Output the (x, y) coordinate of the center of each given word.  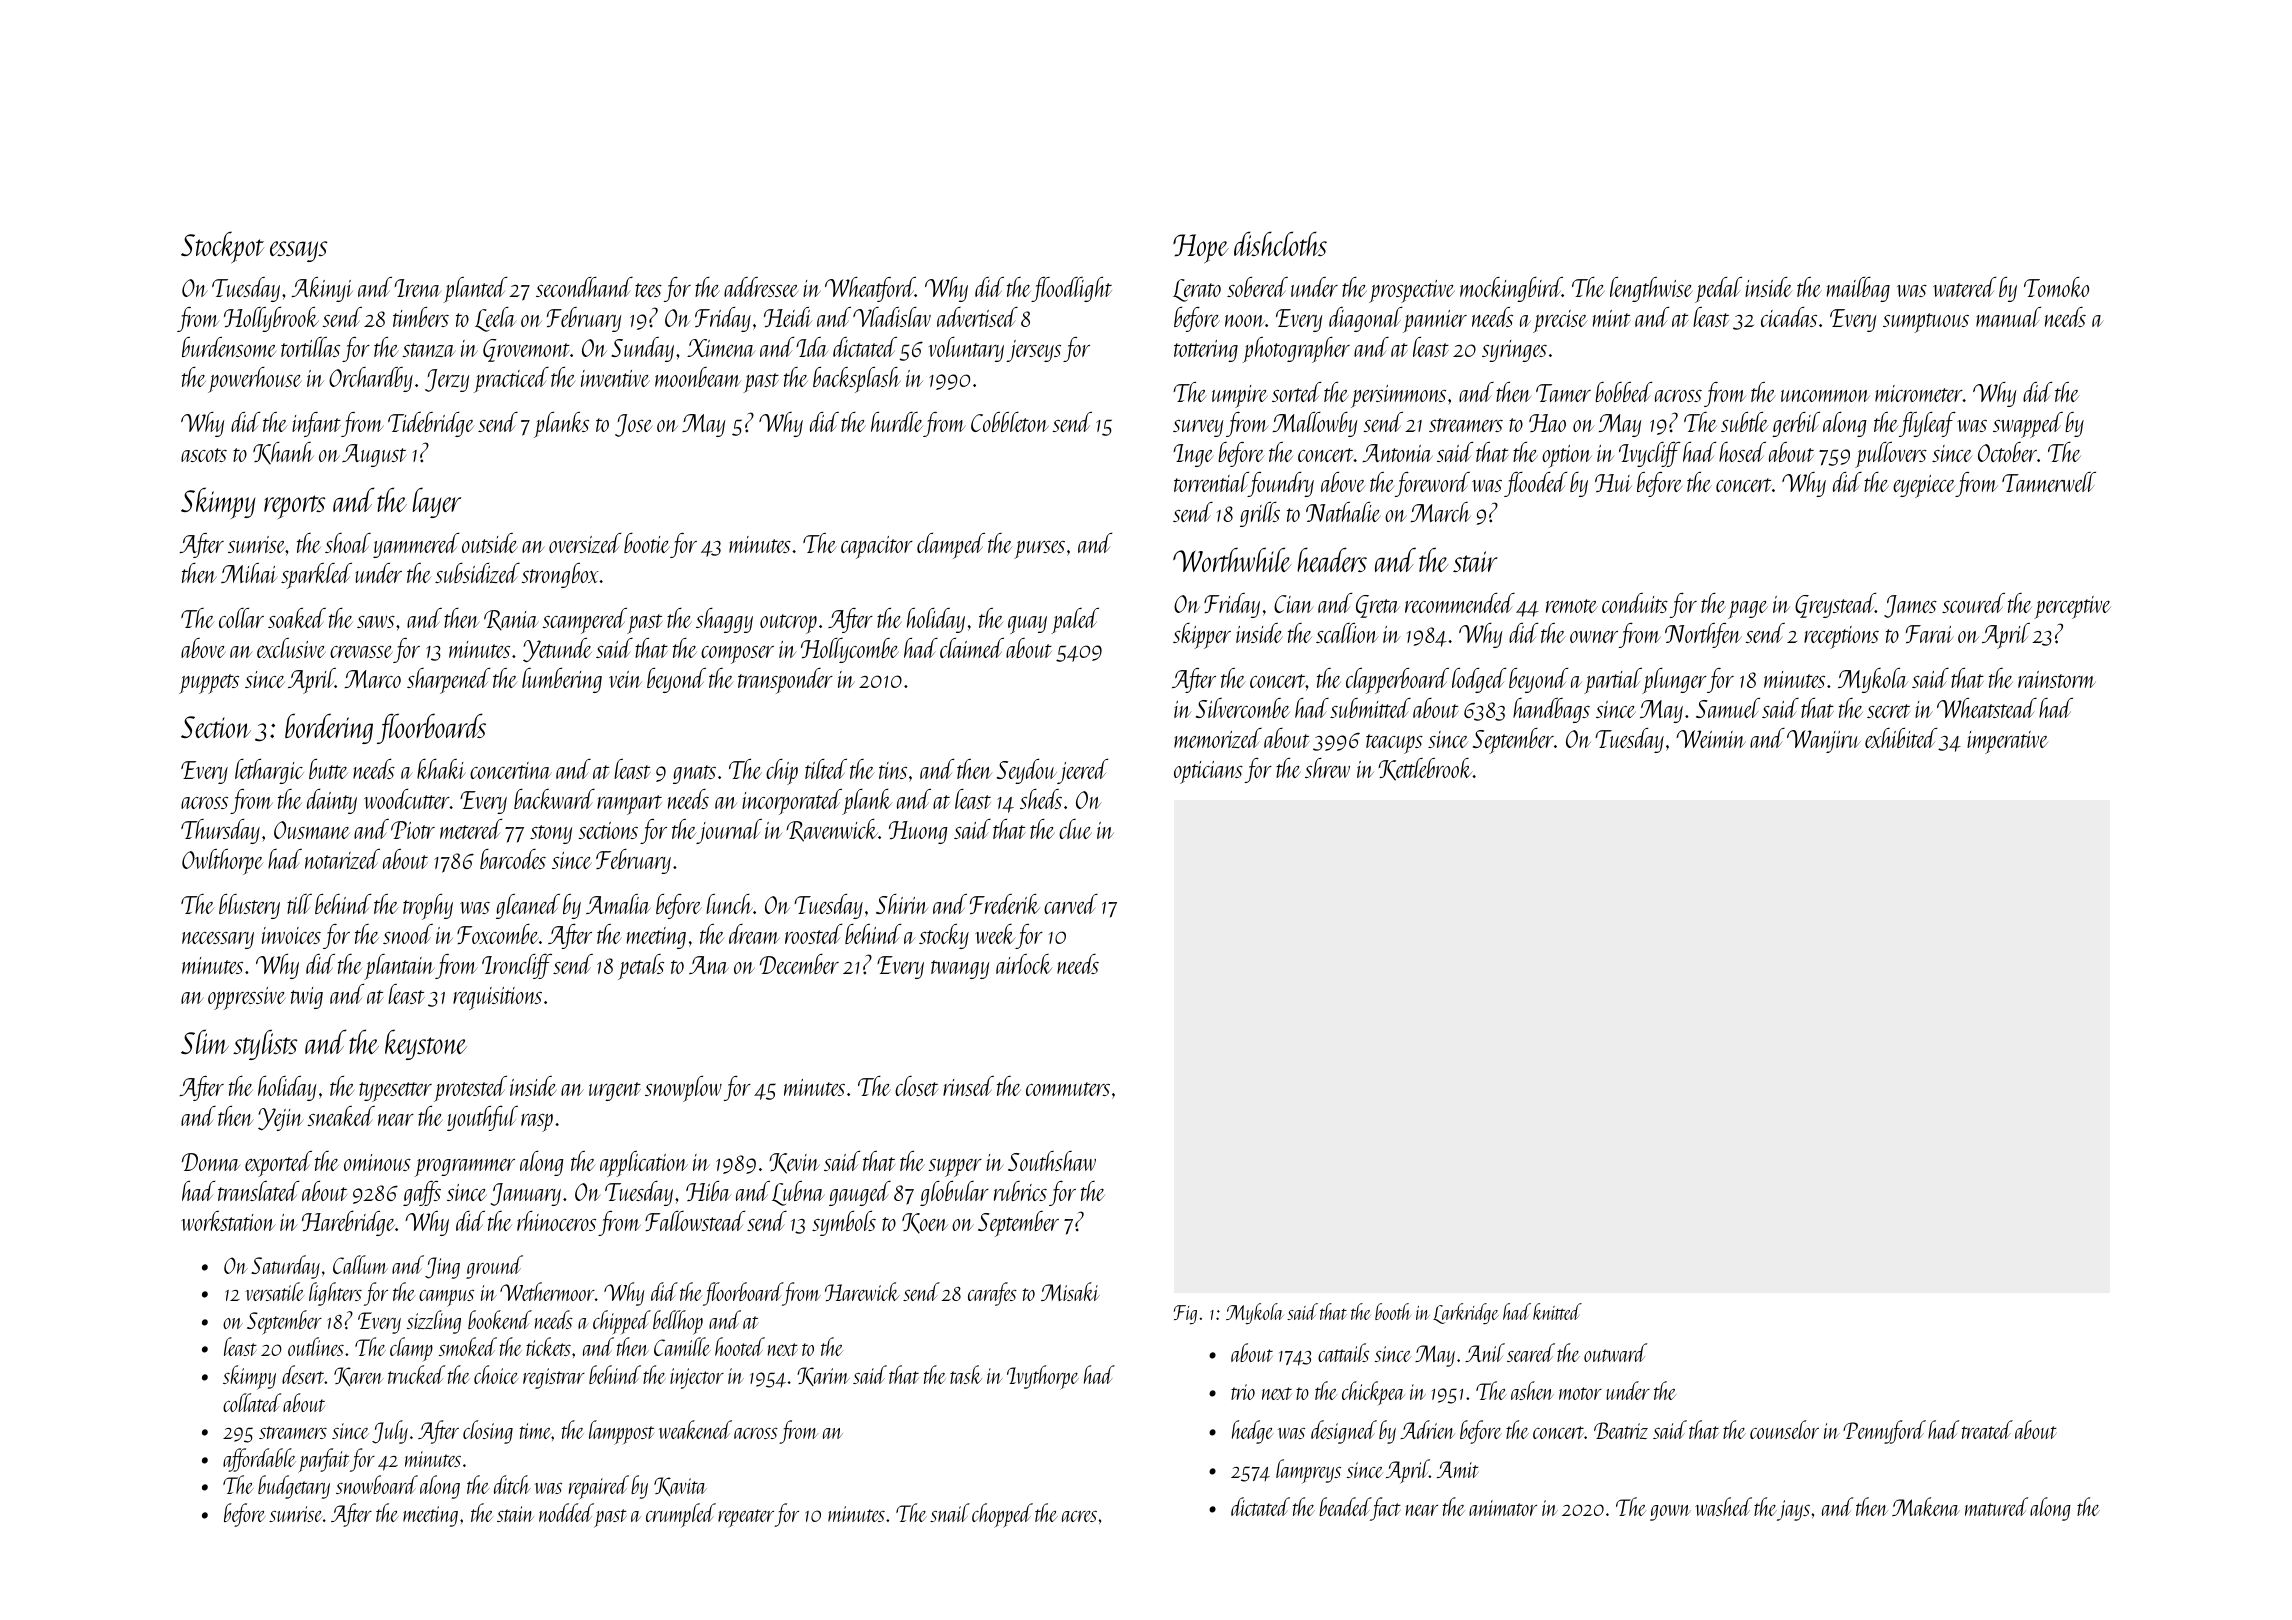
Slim (205, 1041)
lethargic (269, 771)
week (995, 934)
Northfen (1703, 635)
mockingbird (1511, 289)
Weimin (1711, 739)
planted (475, 290)
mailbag (1858, 289)
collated (252, 1402)
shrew (1327, 768)
